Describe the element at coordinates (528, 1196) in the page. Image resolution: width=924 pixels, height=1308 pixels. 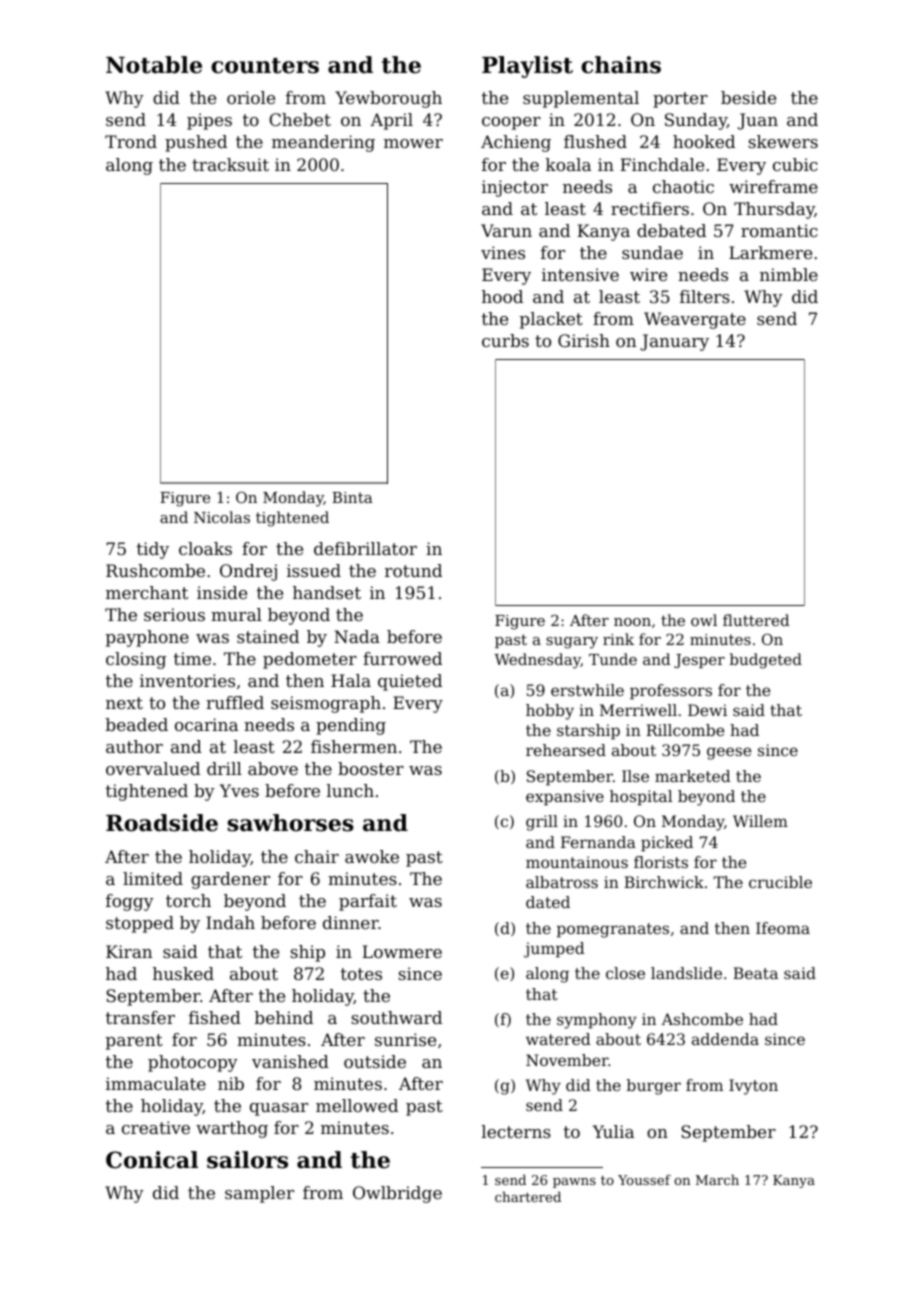
I see `chartered` at that location.
